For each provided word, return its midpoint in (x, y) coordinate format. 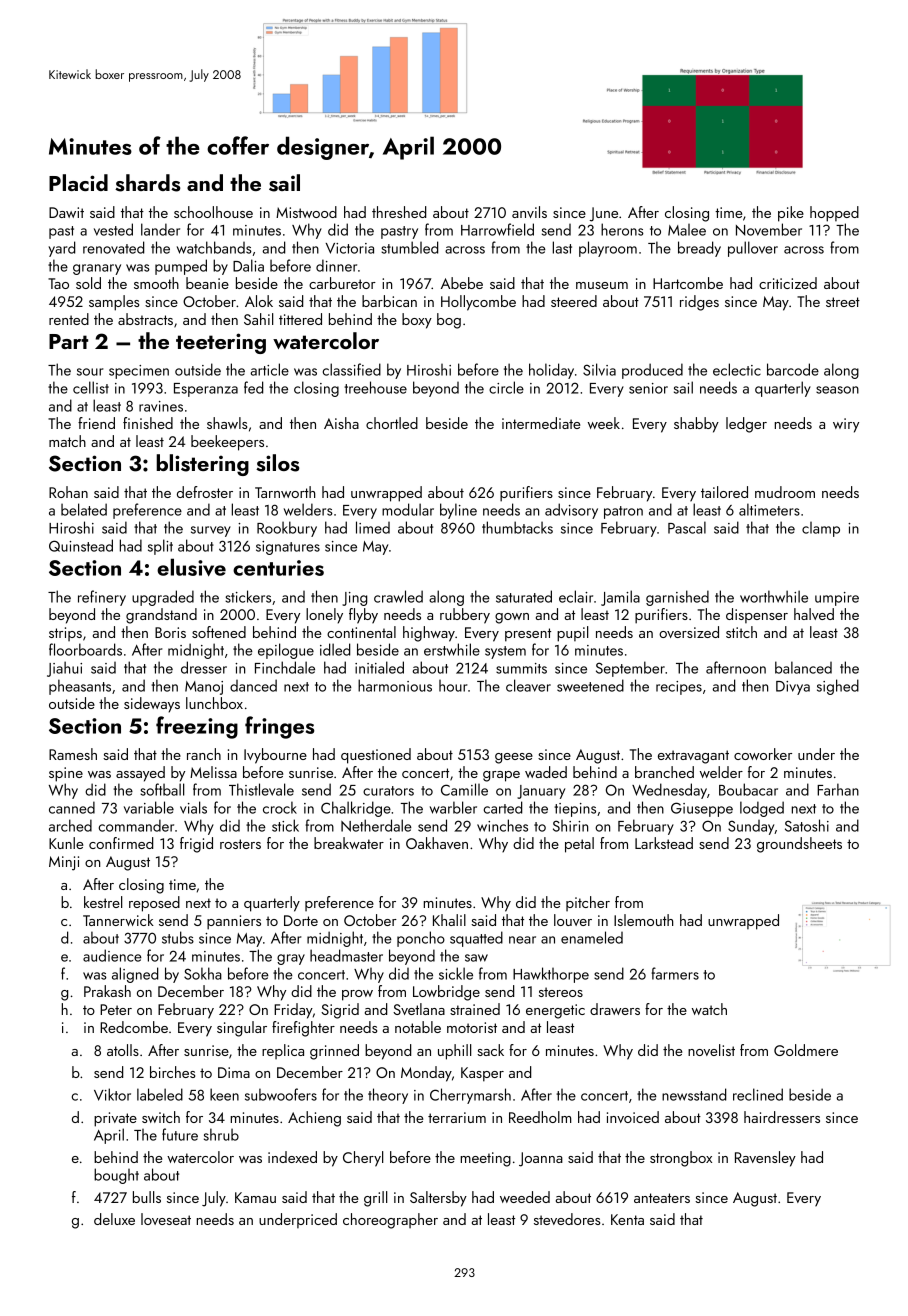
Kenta (627, 1219)
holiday (551, 371)
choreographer (390, 1221)
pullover (753, 249)
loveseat (166, 1219)
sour (90, 372)
